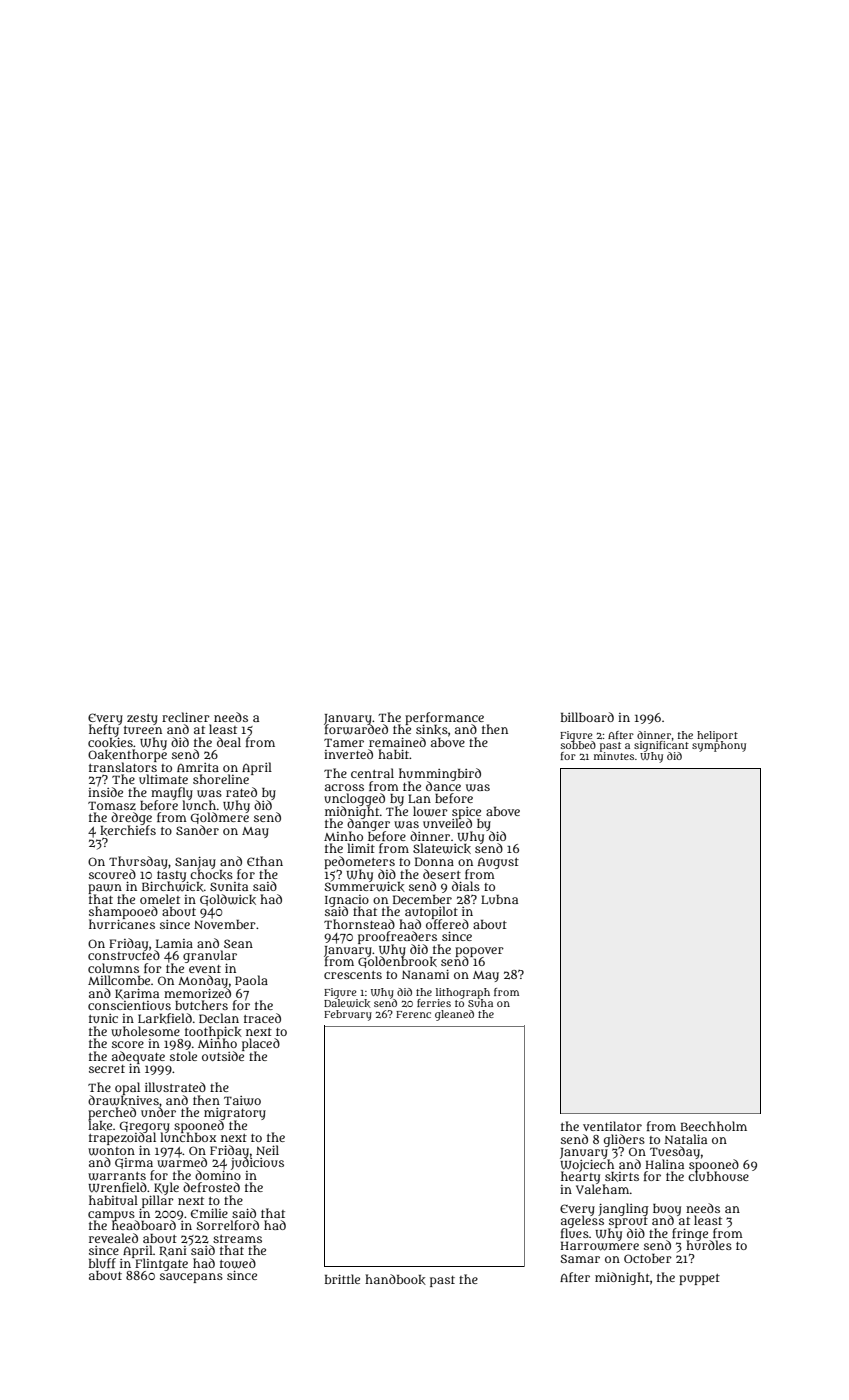  What do you see at coordinates (209, 1213) in the document?
I see `Emilie` at bounding box center [209, 1213].
